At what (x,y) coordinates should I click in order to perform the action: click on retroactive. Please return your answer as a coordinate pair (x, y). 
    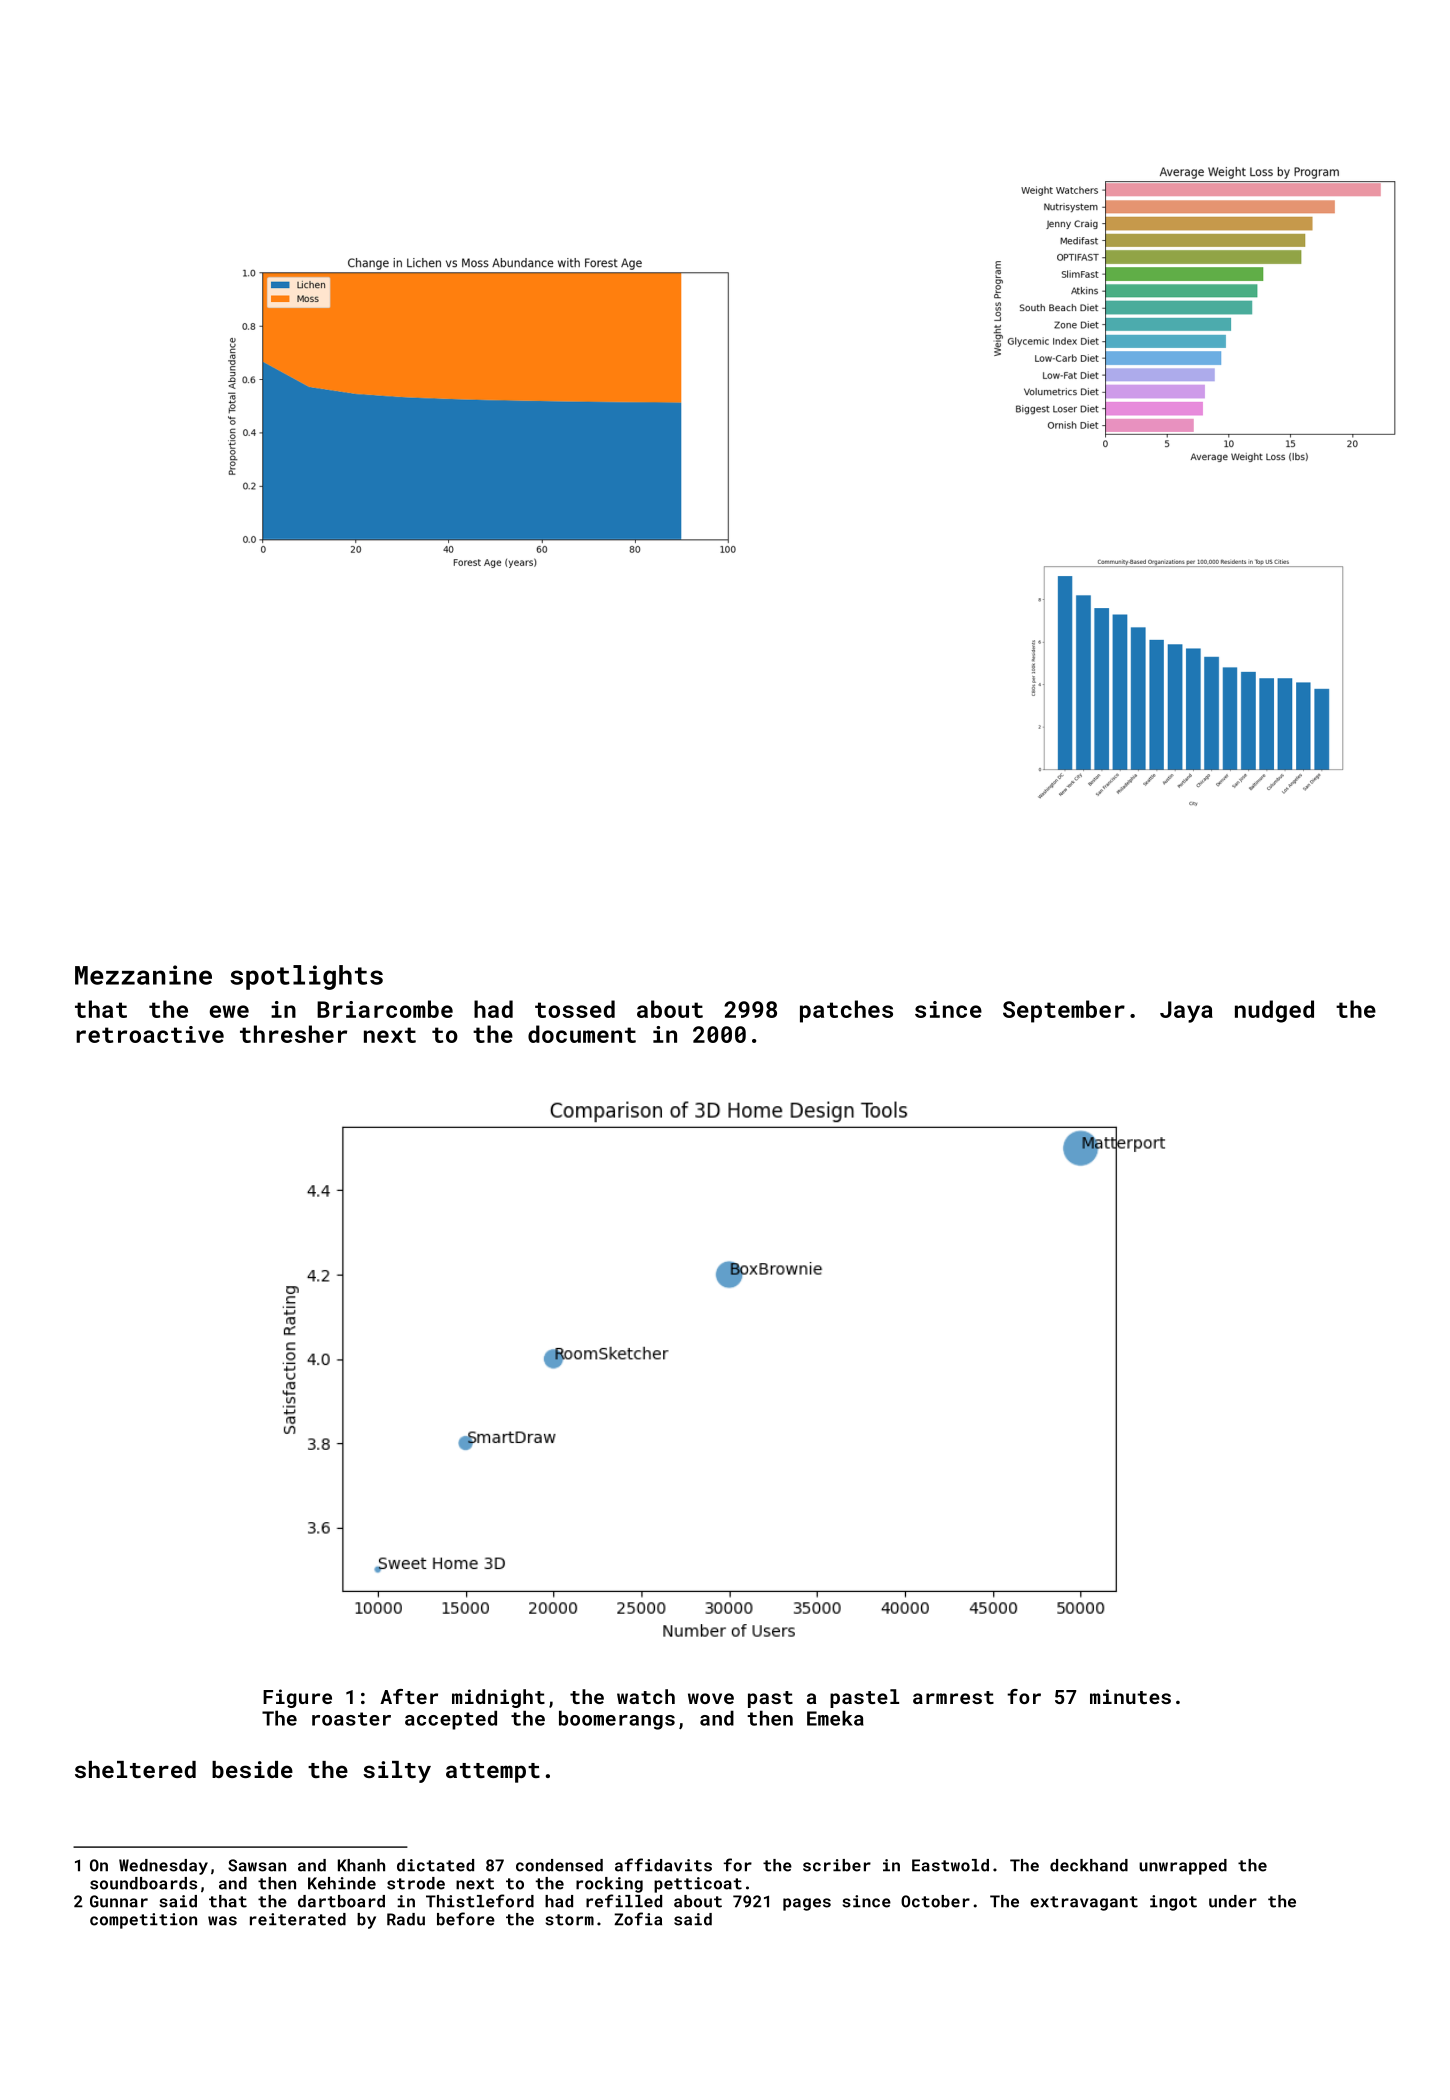
    Looking at the image, I should click on (150, 1034).
